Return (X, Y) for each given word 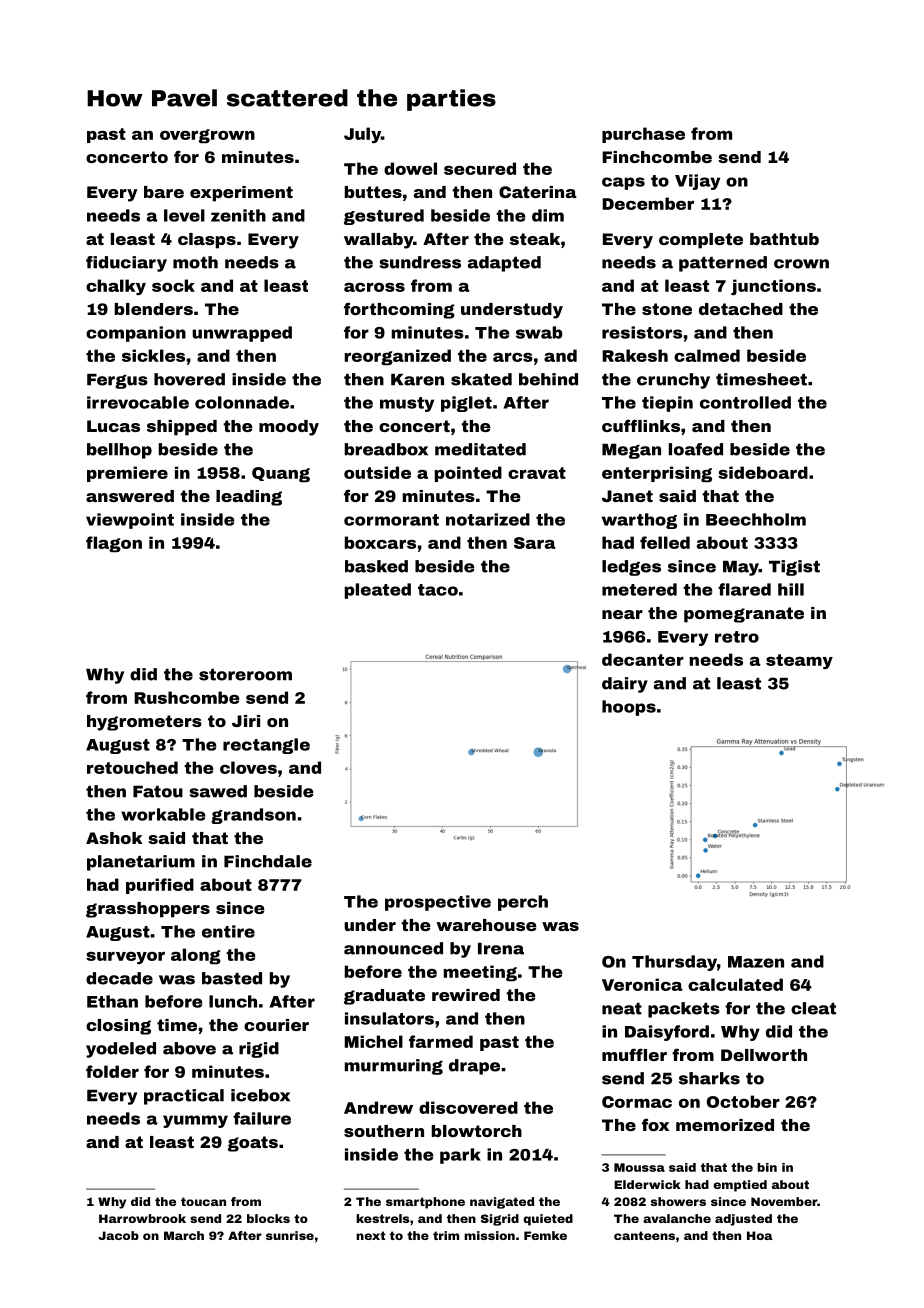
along (196, 956)
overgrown (207, 136)
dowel (410, 168)
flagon (114, 544)
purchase (643, 135)
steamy (799, 661)
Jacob (118, 1235)
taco (438, 590)
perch (523, 903)
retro (737, 637)
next (371, 1235)
